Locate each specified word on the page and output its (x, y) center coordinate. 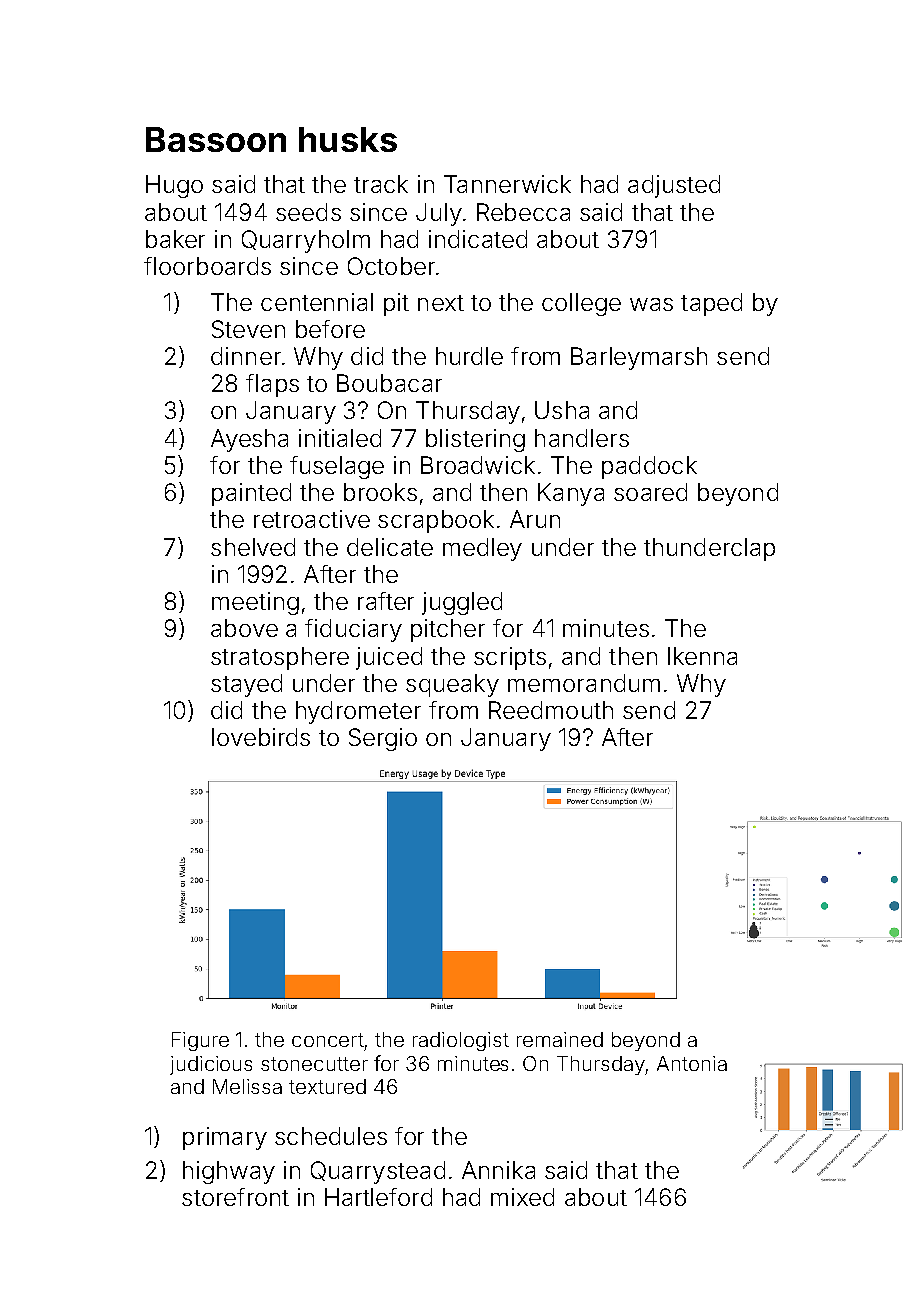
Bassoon (216, 139)
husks (348, 139)
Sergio (383, 739)
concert (328, 1040)
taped (711, 304)
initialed (340, 438)
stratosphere (280, 658)
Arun (535, 519)
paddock (649, 467)
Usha (562, 410)
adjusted (674, 186)
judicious (211, 1065)
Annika (498, 1170)
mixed (522, 1197)
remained (560, 1039)
